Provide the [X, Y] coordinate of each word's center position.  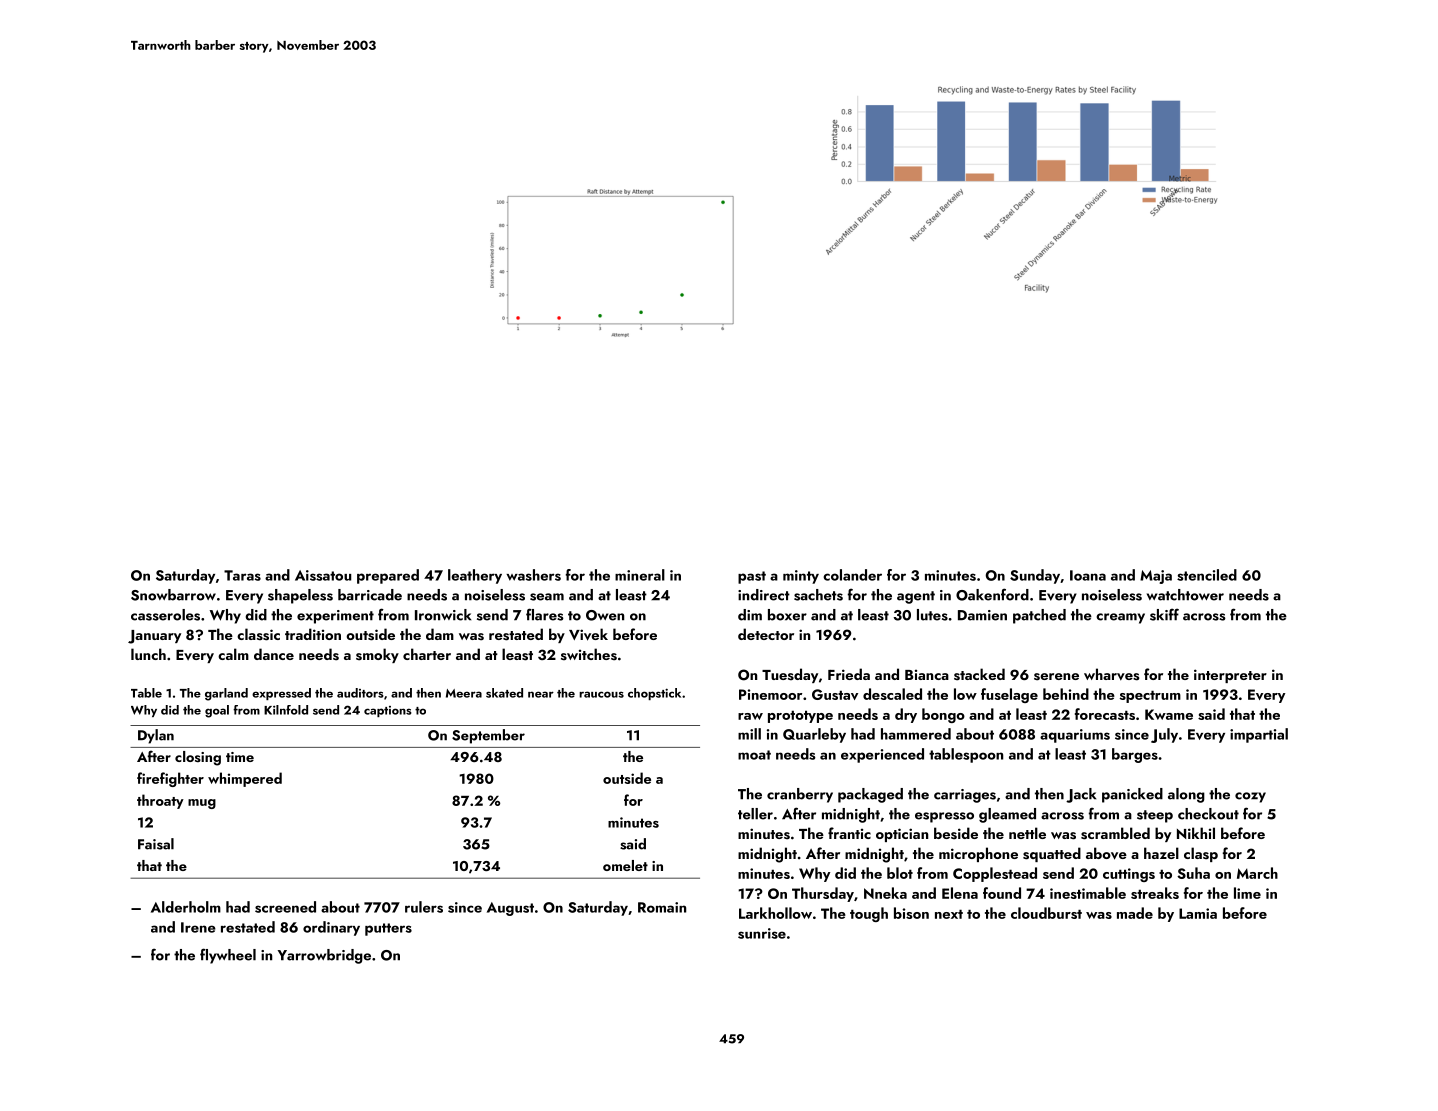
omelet [625, 865]
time [240, 757]
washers [533, 575]
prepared [388, 576]
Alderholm [186, 907]
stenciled [1207, 575]
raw [750, 716]
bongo [943, 715]
